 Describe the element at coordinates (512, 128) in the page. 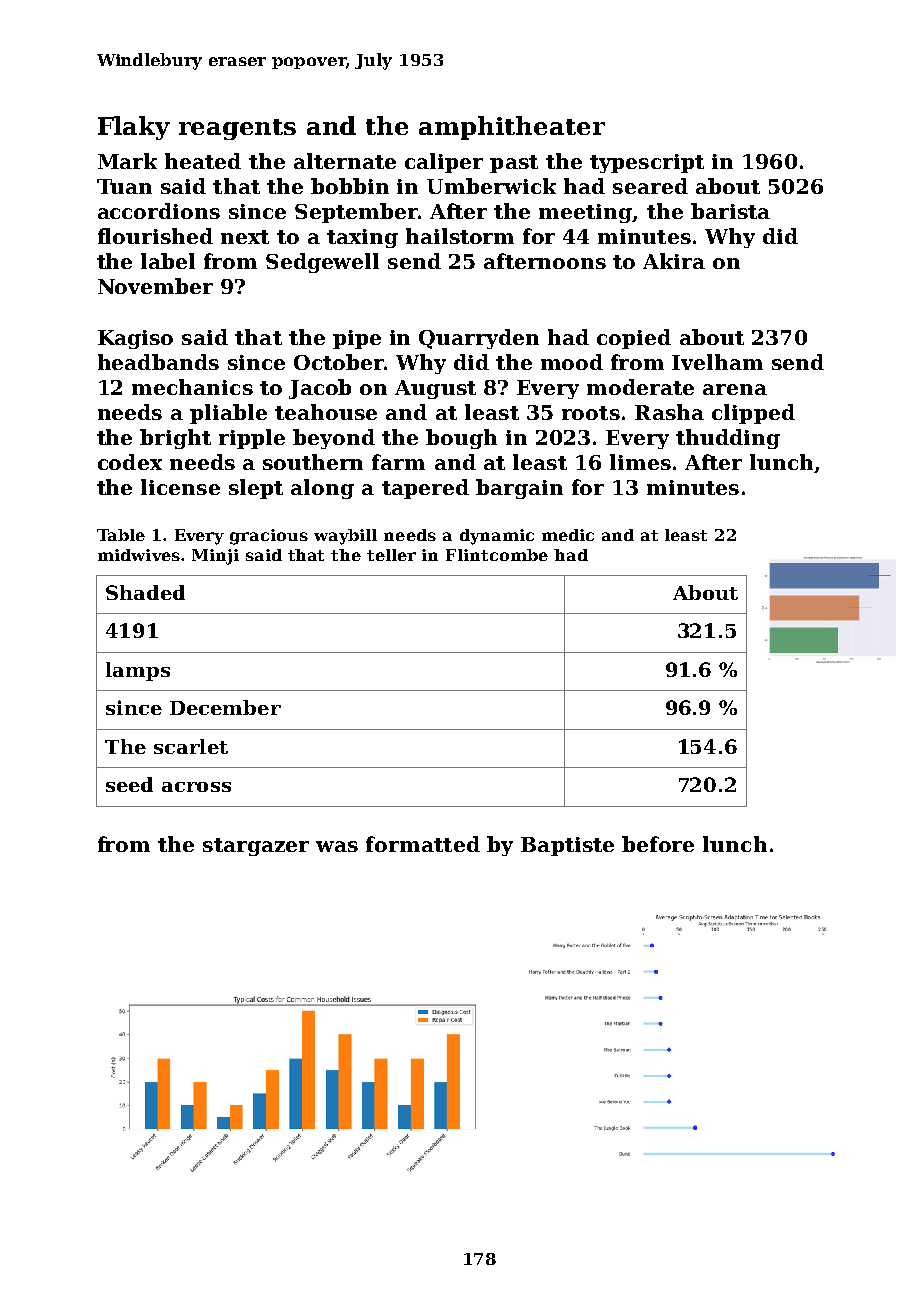

I see `amphitheater` at that location.
